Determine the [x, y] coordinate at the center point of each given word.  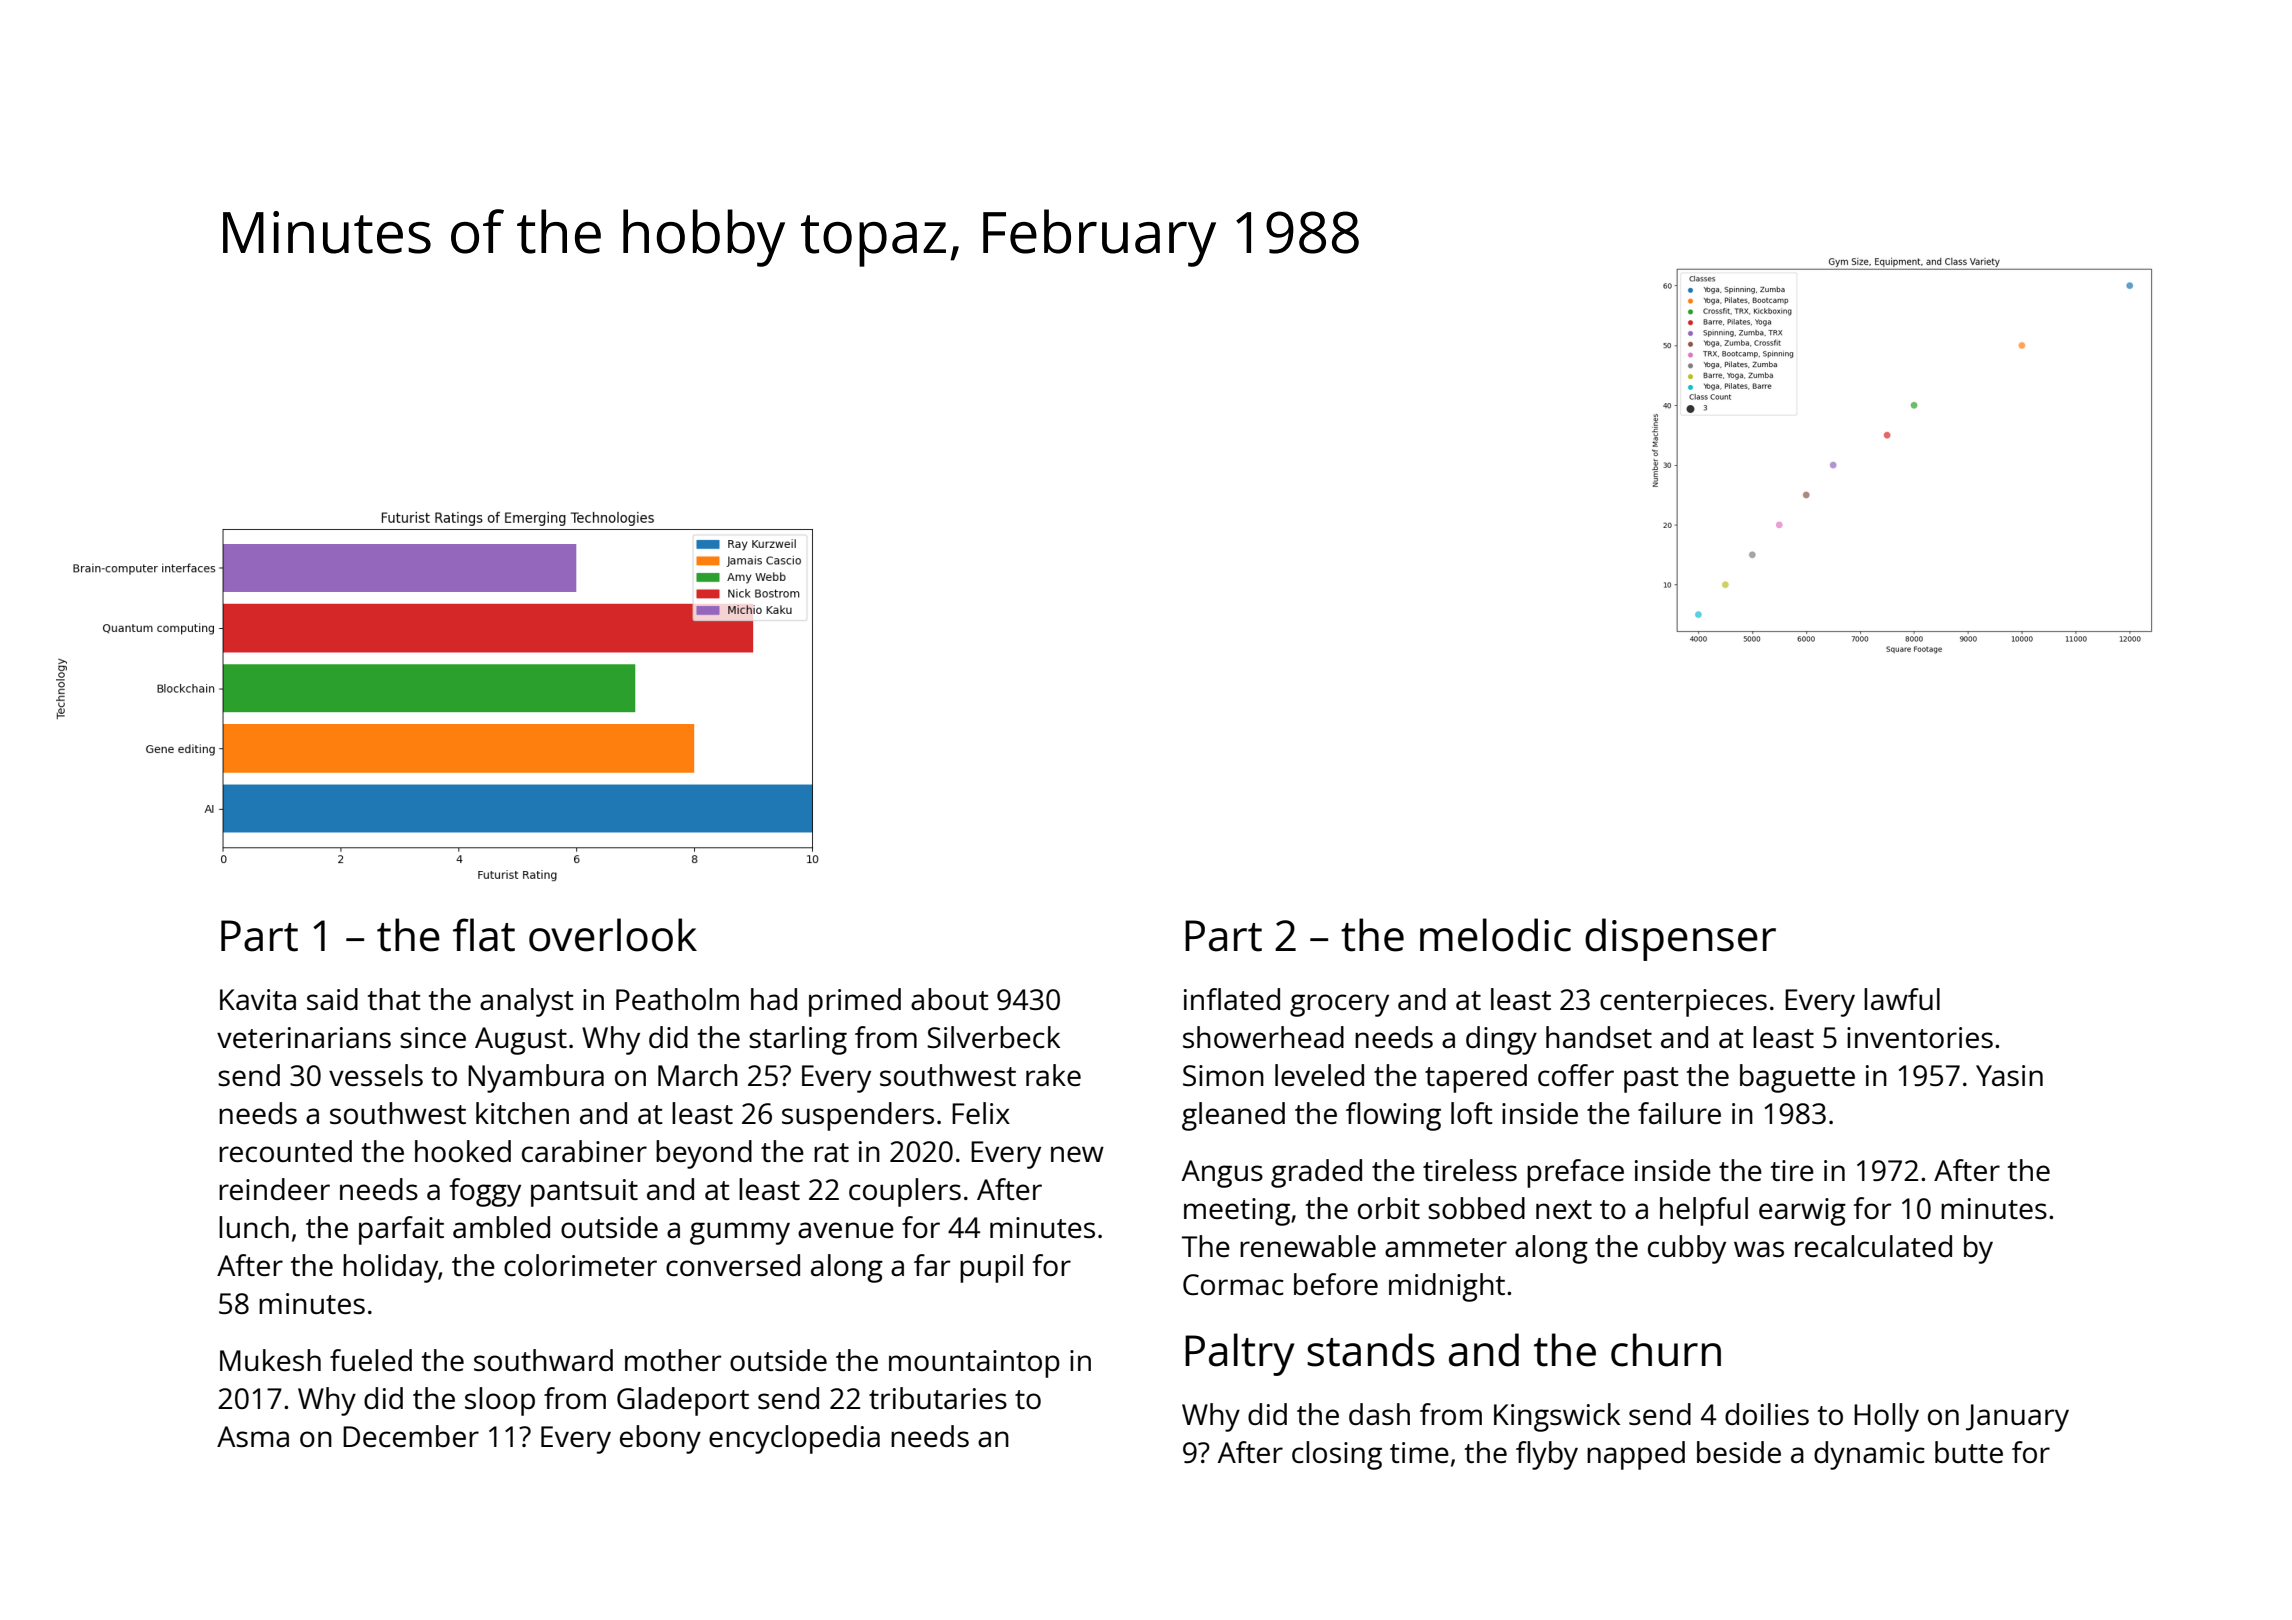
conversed [733, 1265]
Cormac [1233, 1284]
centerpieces [1683, 1003]
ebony [660, 1439]
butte [1969, 1452]
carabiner [584, 1151]
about [950, 999]
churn [1666, 1350]
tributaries [938, 1398]
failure [1679, 1113]
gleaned [1233, 1116]
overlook [613, 935]
